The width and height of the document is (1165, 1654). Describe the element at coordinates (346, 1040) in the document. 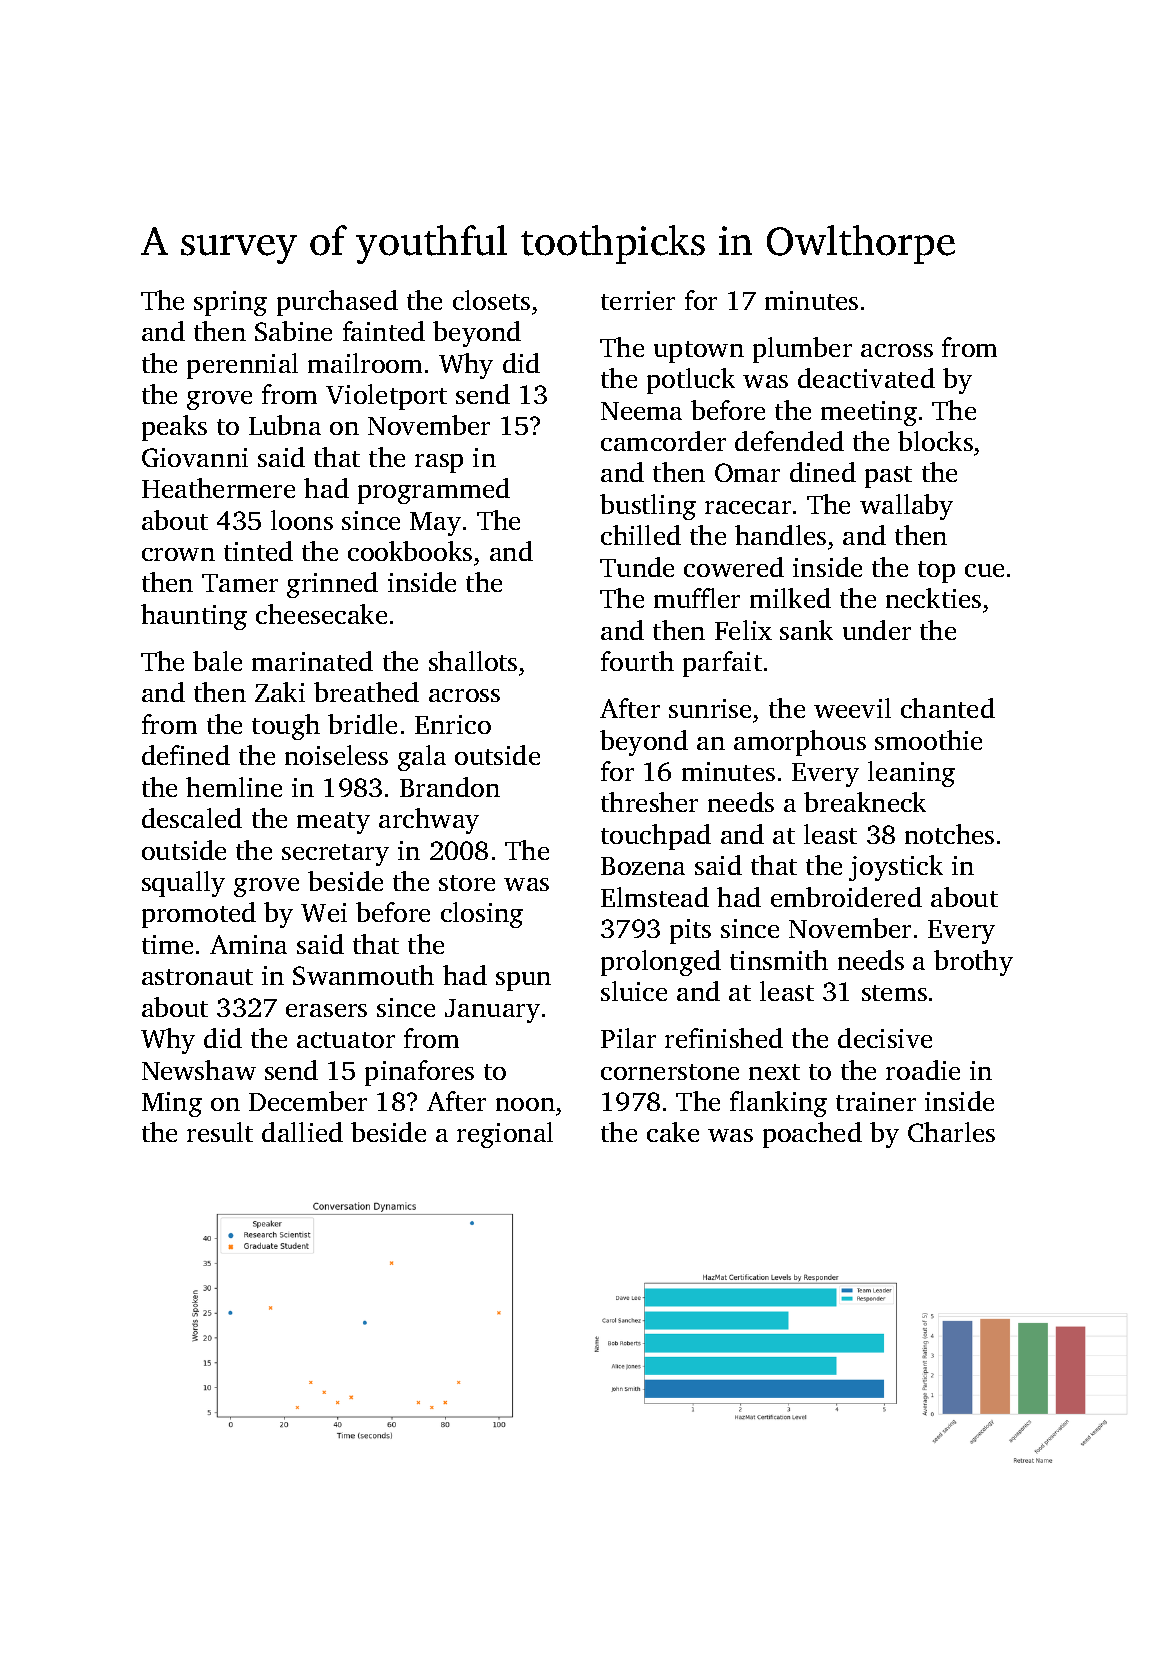

I see `actuator` at that location.
